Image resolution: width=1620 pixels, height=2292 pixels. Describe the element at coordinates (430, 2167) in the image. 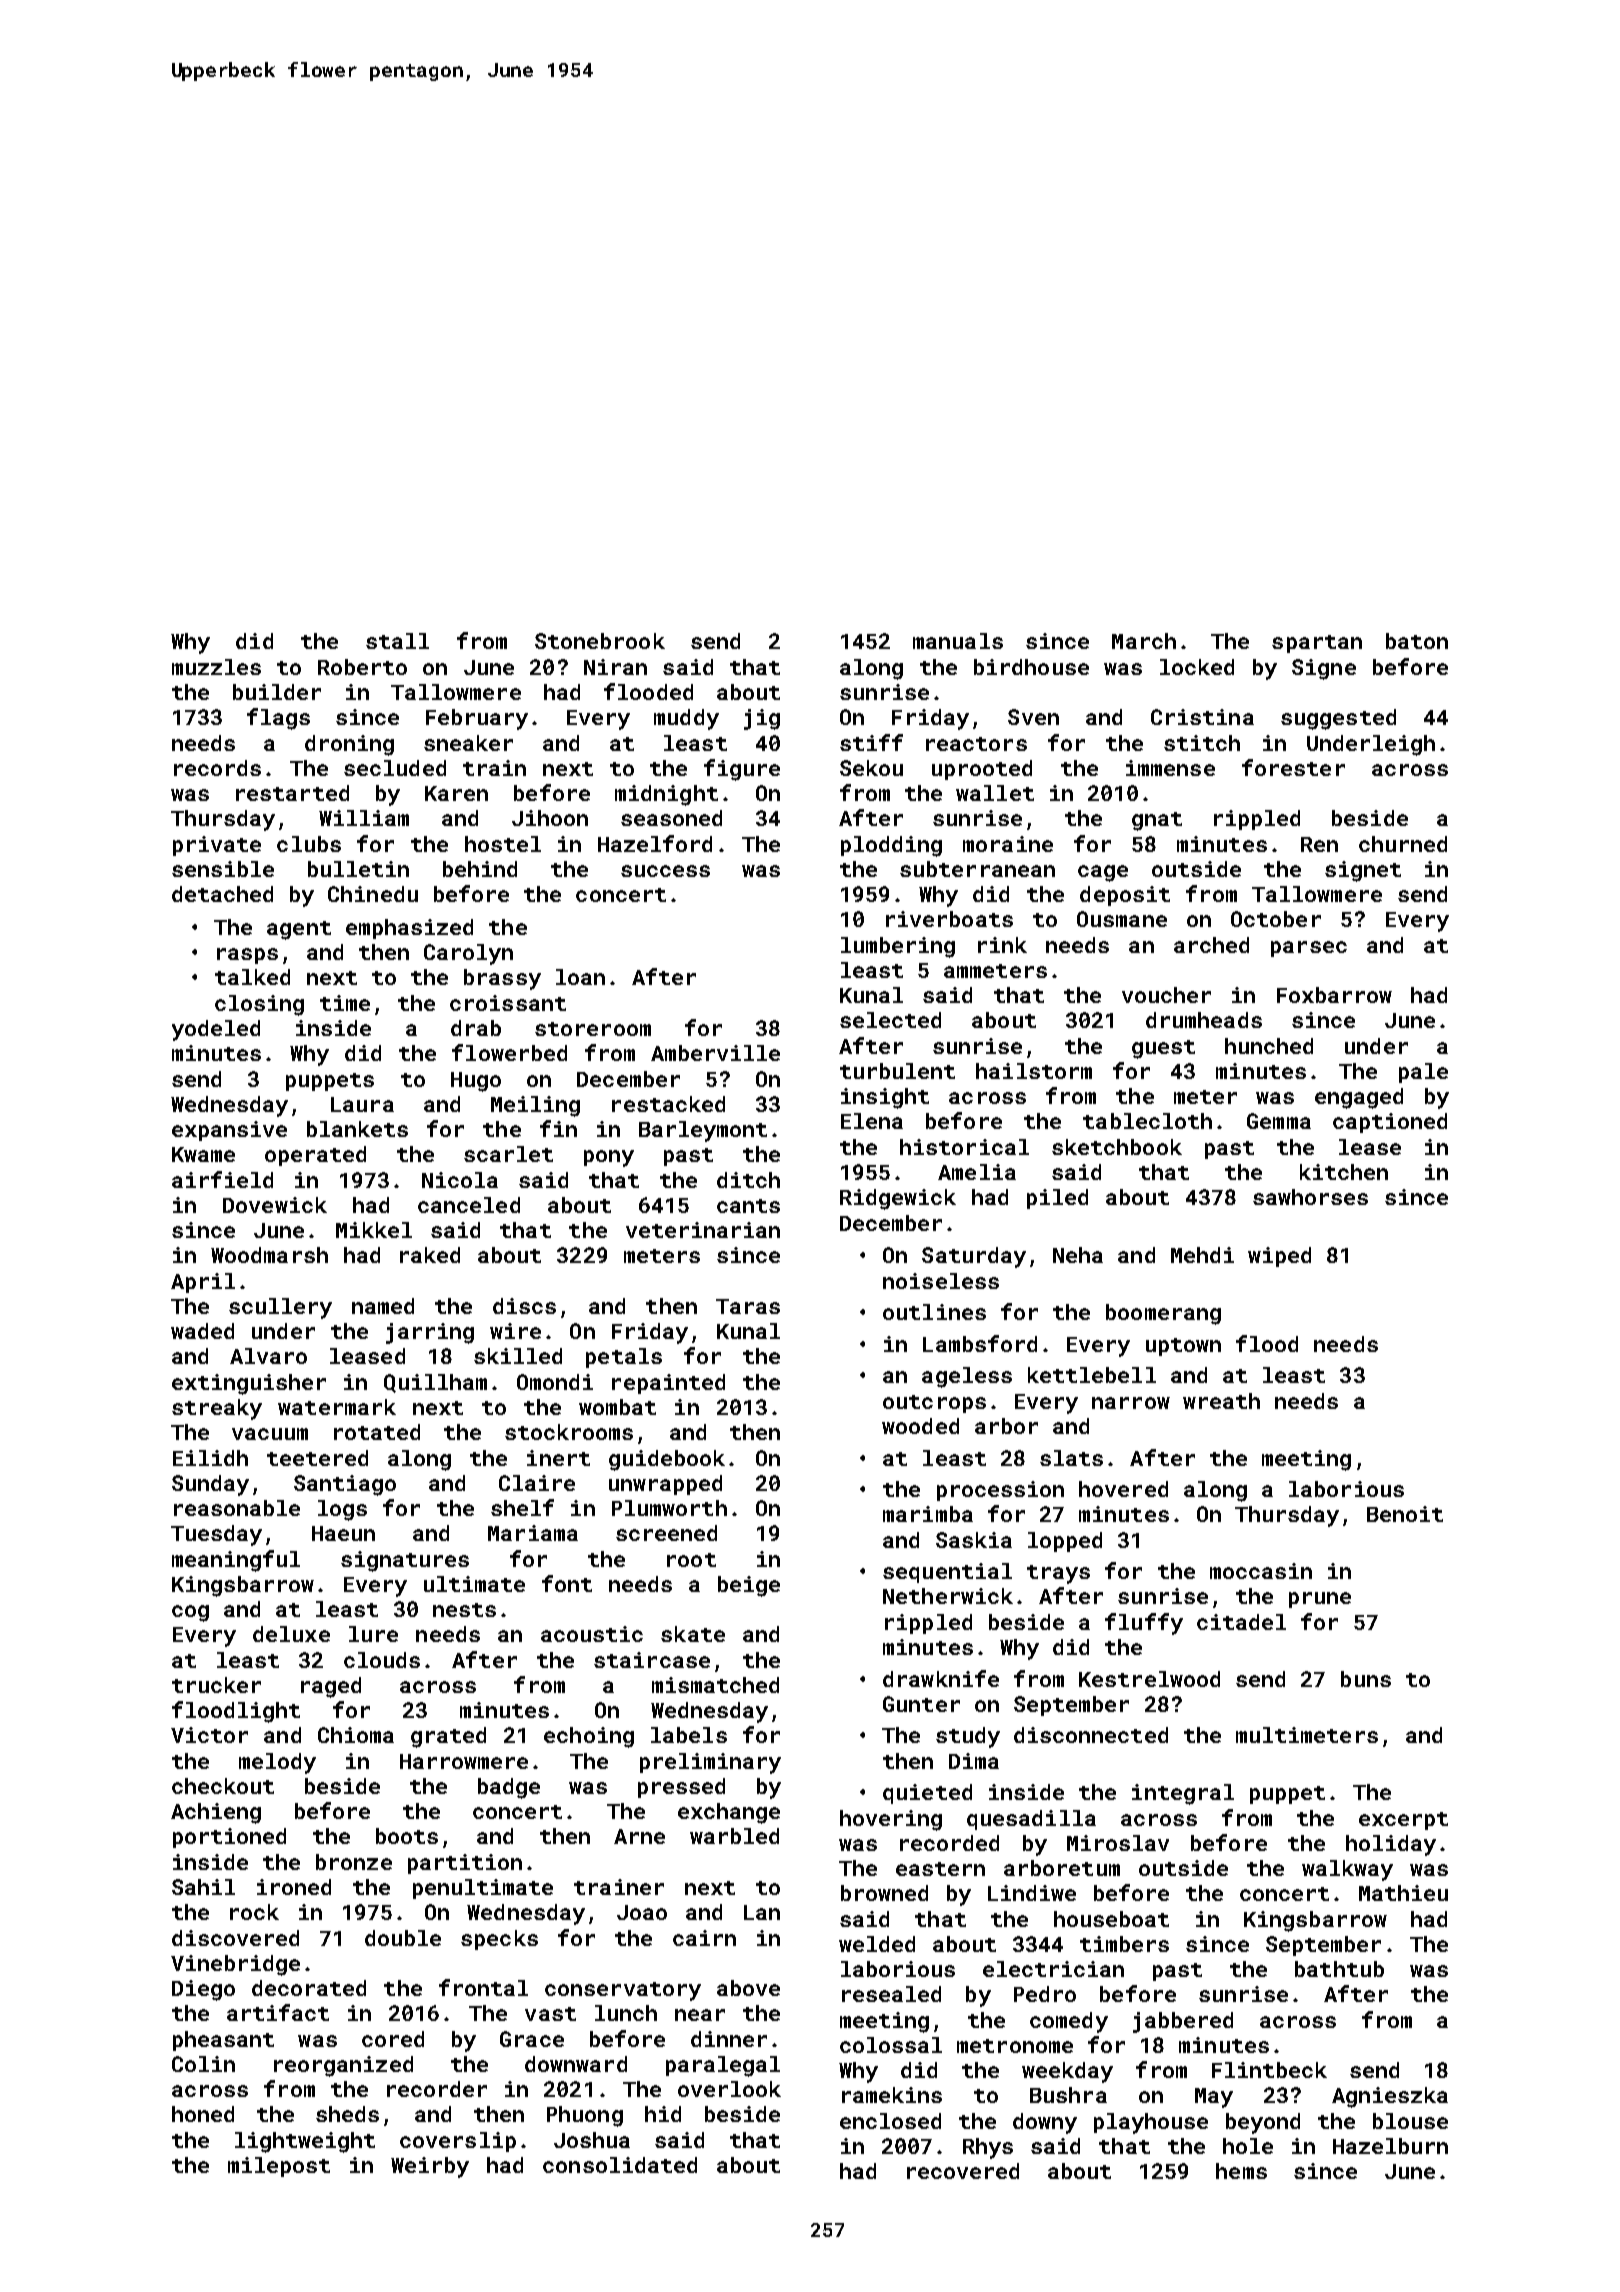

I see `Weirby` at that location.
